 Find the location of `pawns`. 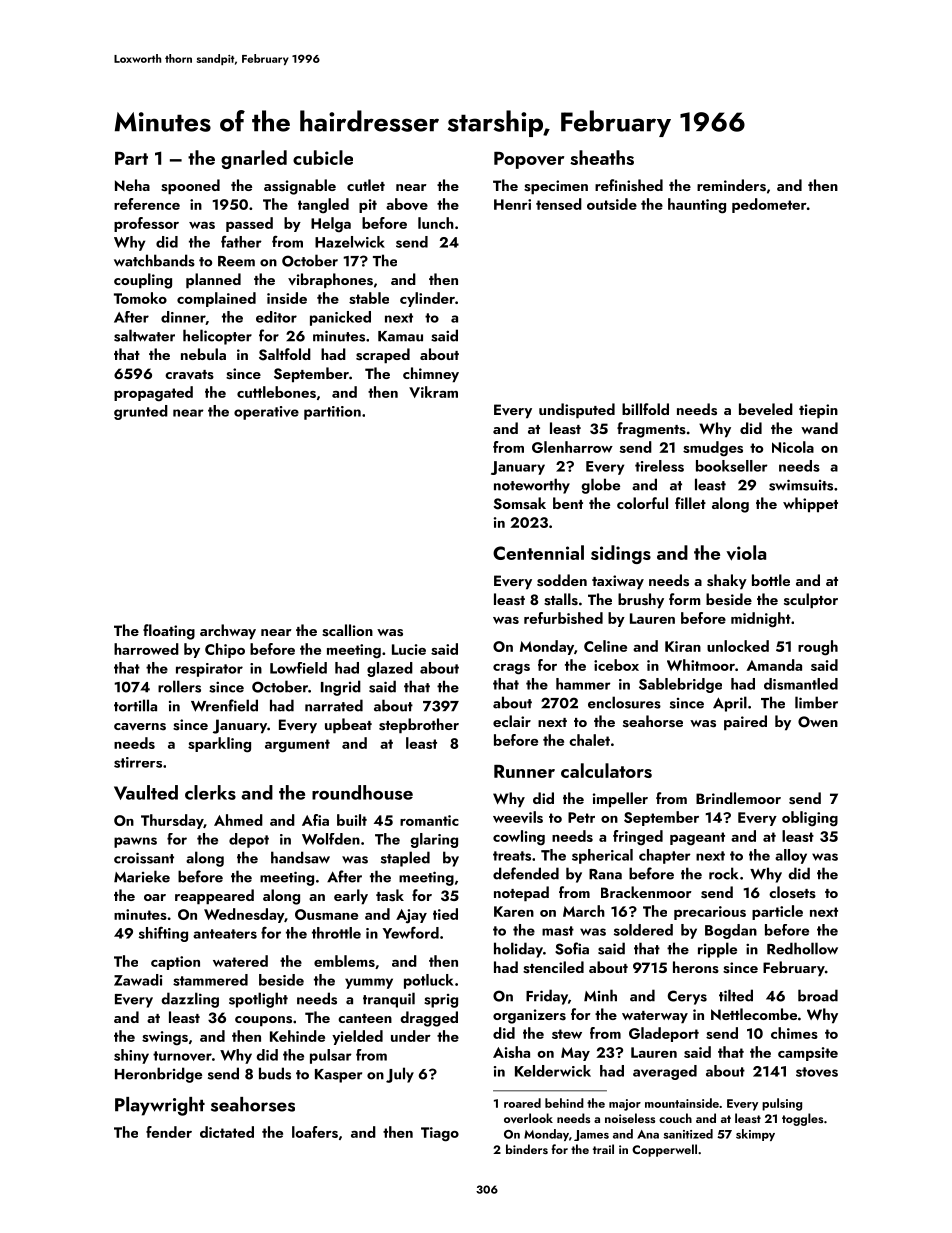

pawns is located at coordinates (135, 842).
